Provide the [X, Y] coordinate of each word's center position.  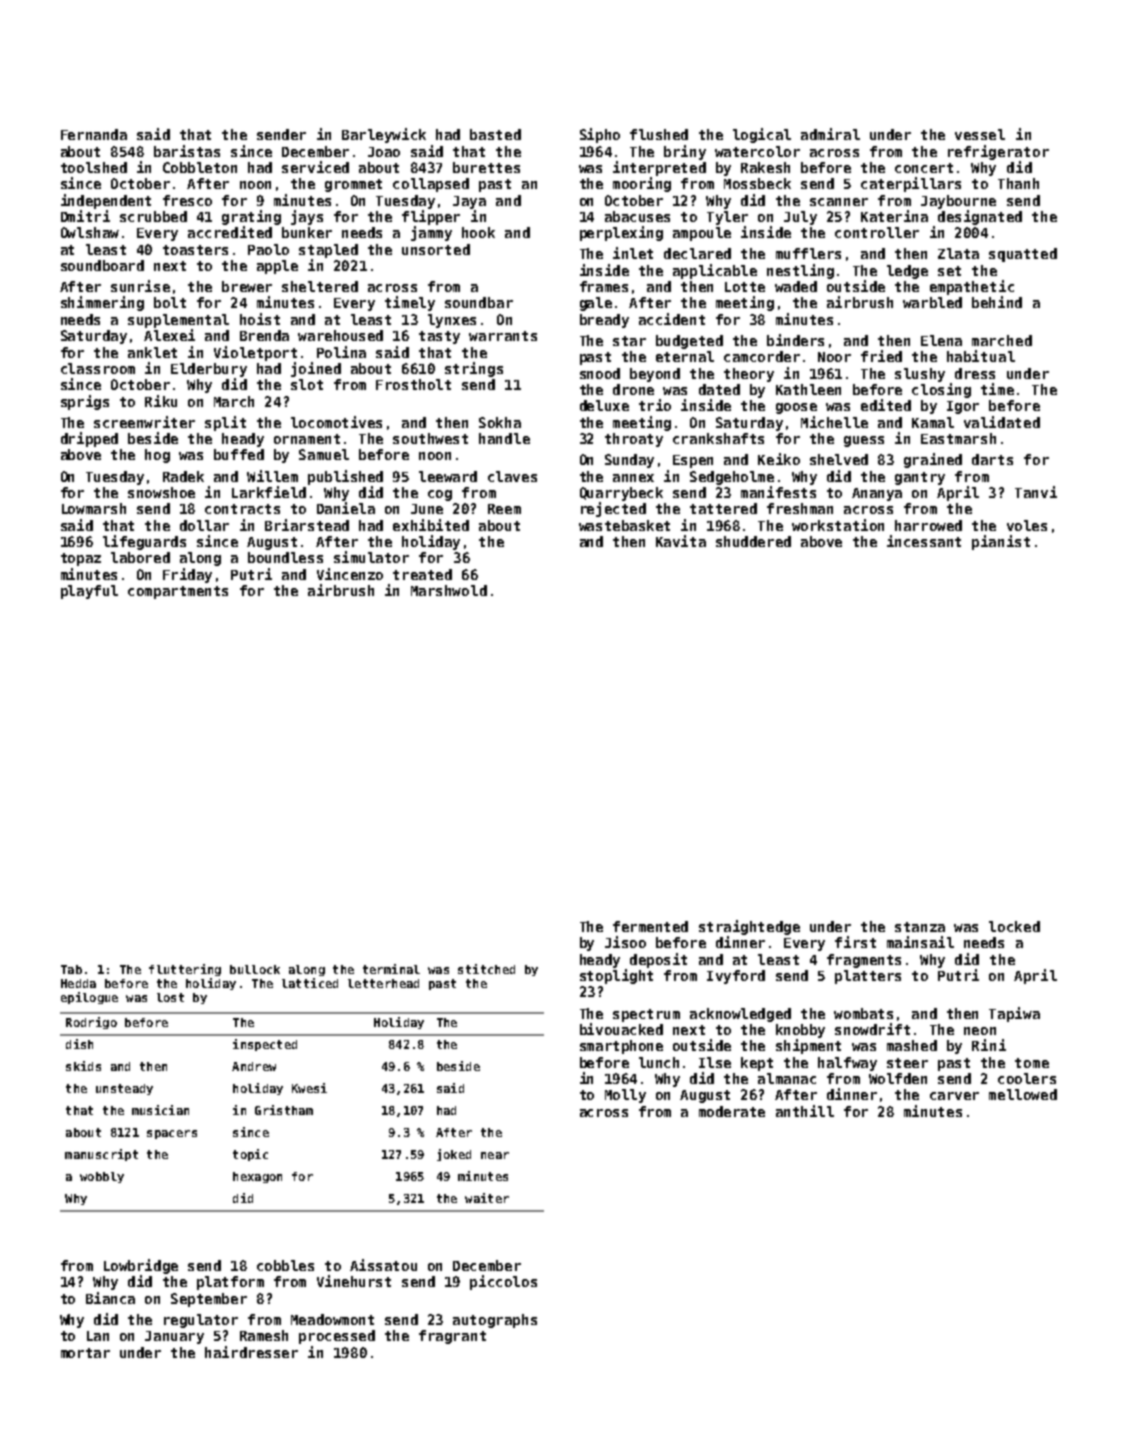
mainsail [920, 942]
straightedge [749, 927]
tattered [723, 508]
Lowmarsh [94, 508]
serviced [315, 167]
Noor [834, 357]
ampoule [702, 234]
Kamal [933, 422]
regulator [201, 1321]
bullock [255, 969]
